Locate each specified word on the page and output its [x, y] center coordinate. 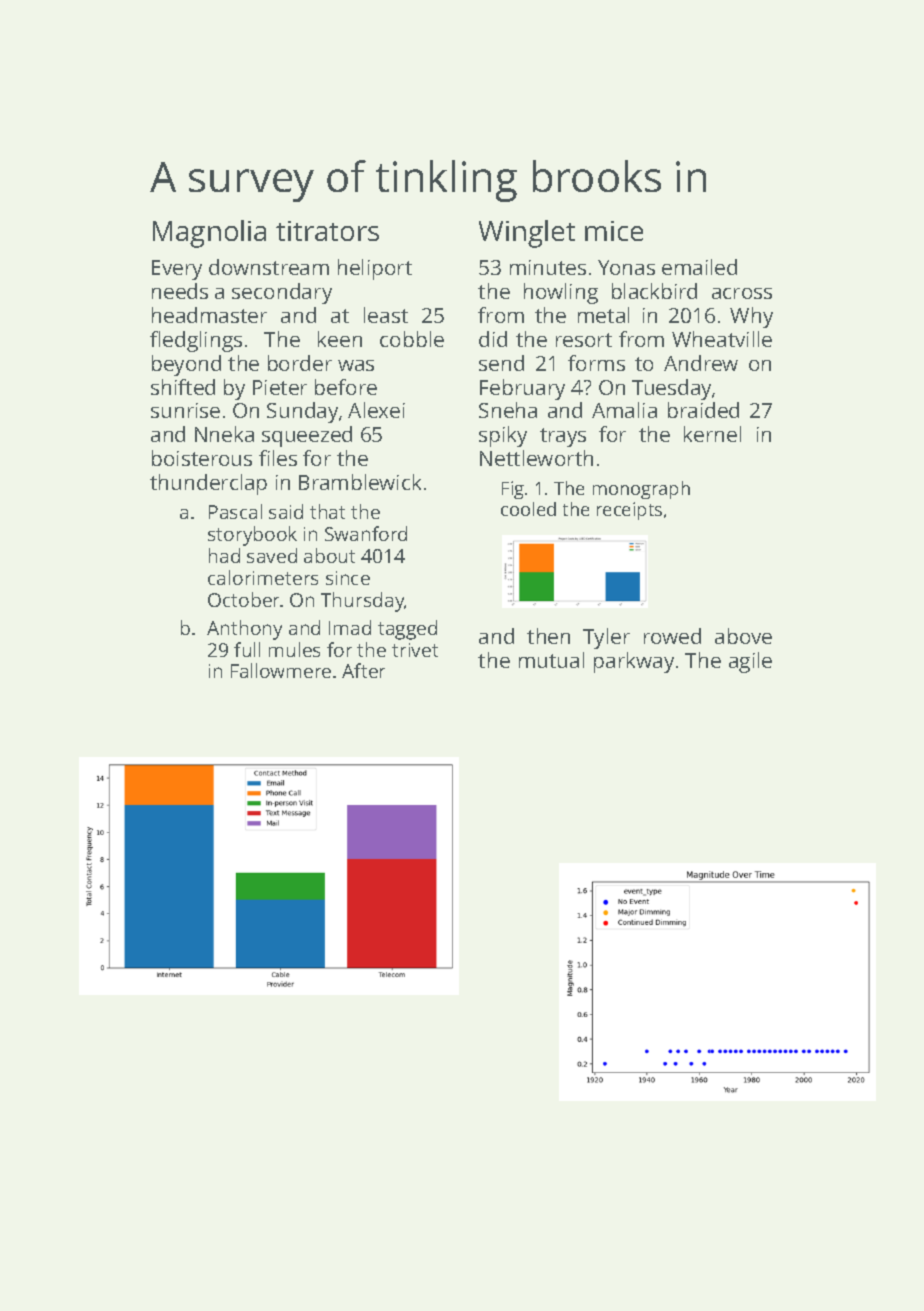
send [501, 363]
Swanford [366, 533]
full [247, 649]
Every [177, 270]
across [742, 293]
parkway [634, 662]
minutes [548, 267]
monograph [641, 490]
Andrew [701, 363]
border [300, 363]
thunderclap [208, 484]
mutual [551, 660]
